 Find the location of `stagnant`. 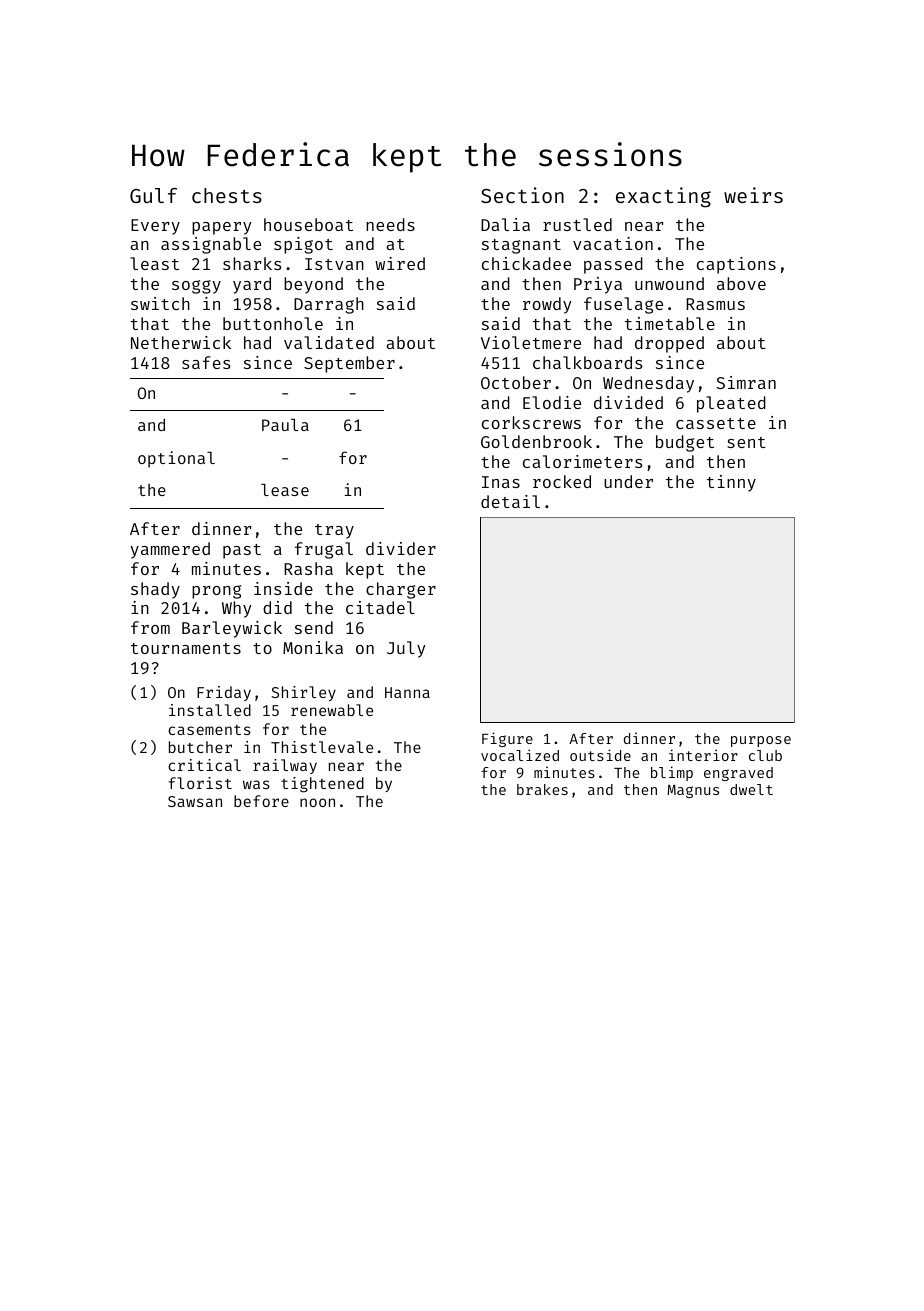

stagnant is located at coordinates (521, 246).
